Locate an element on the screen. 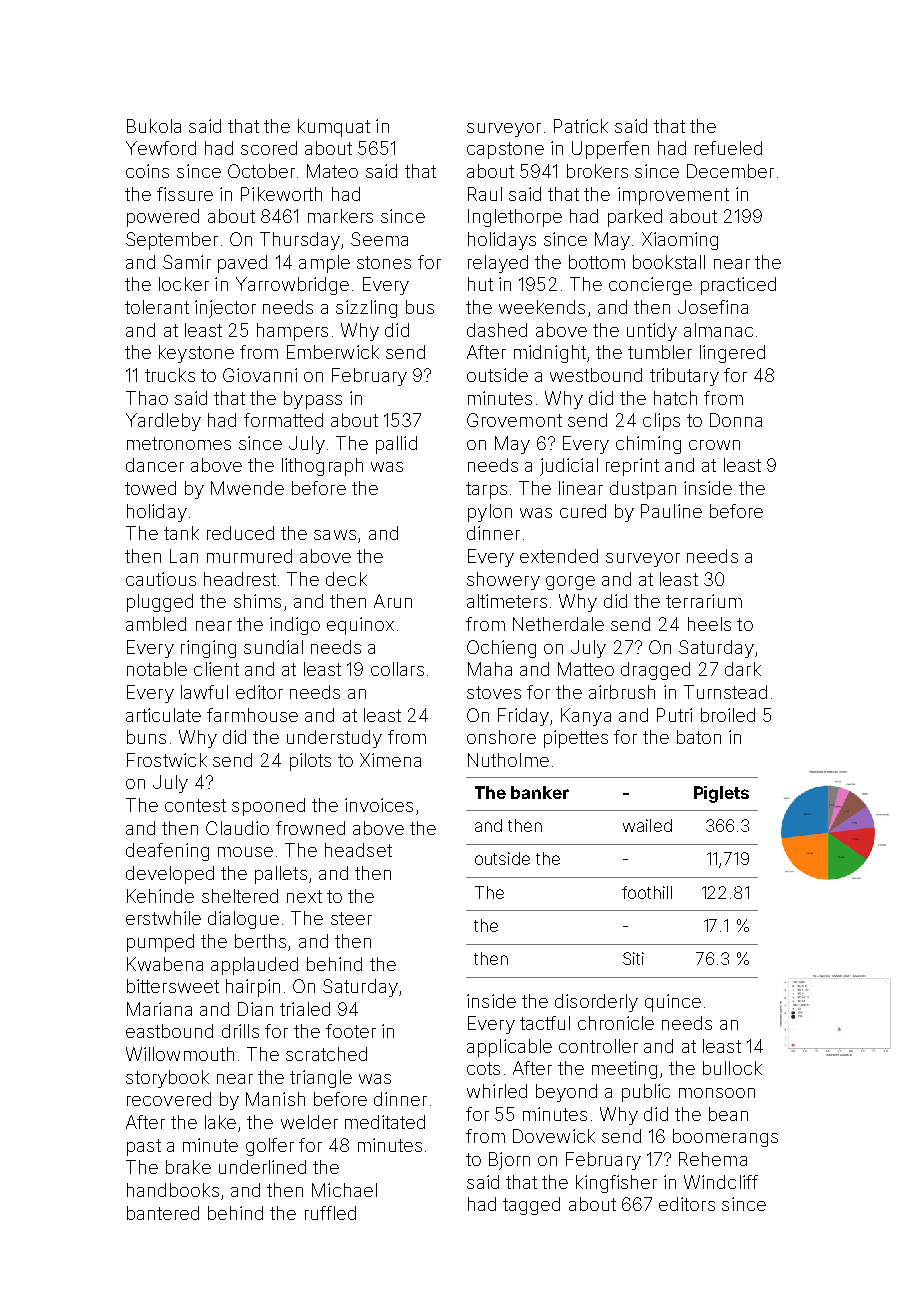 This screenshot has width=908, height=1316. Ochieng is located at coordinates (501, 649).
